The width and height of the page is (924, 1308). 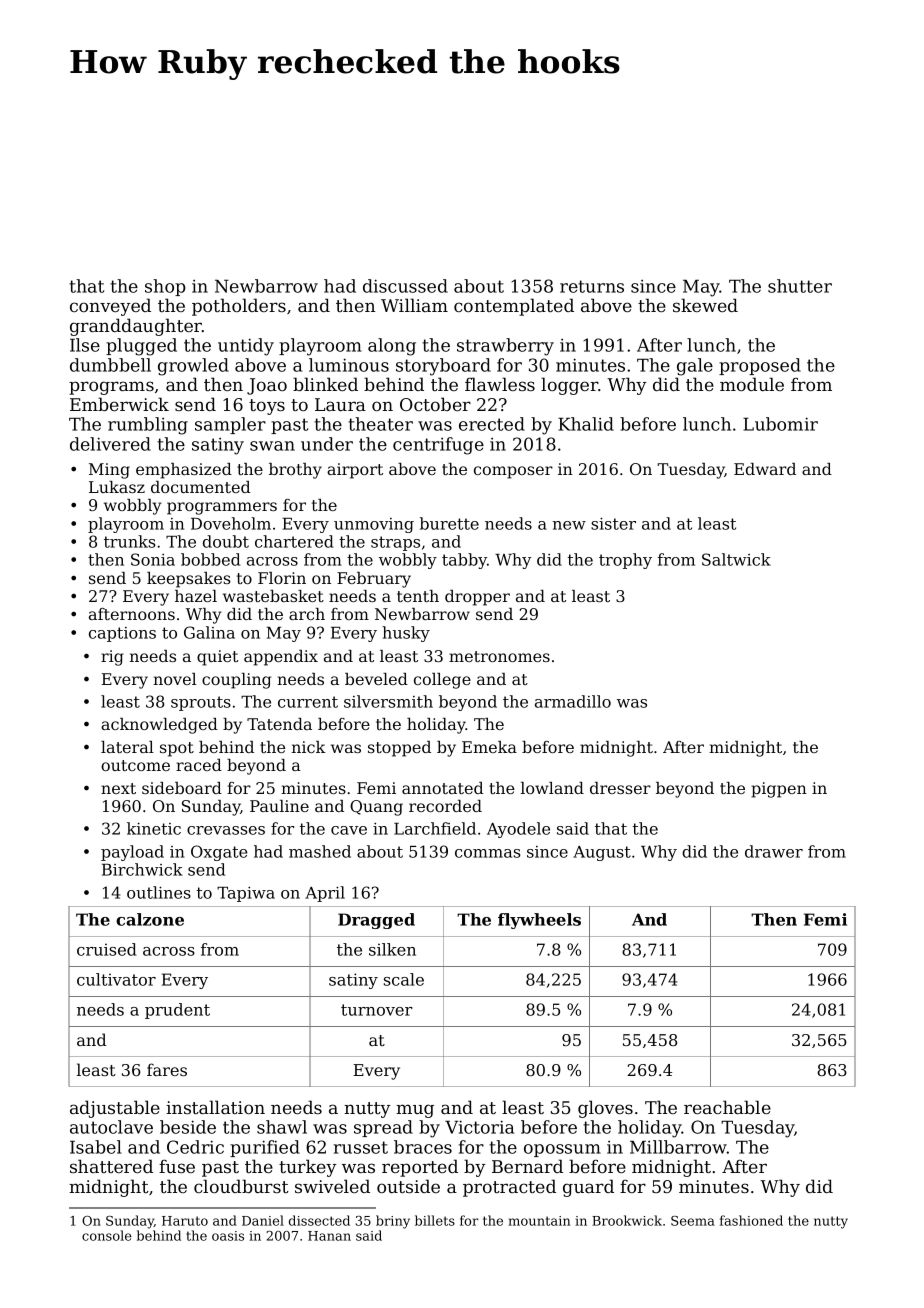 I want to click on luminous, so click(x=349, y=365).
